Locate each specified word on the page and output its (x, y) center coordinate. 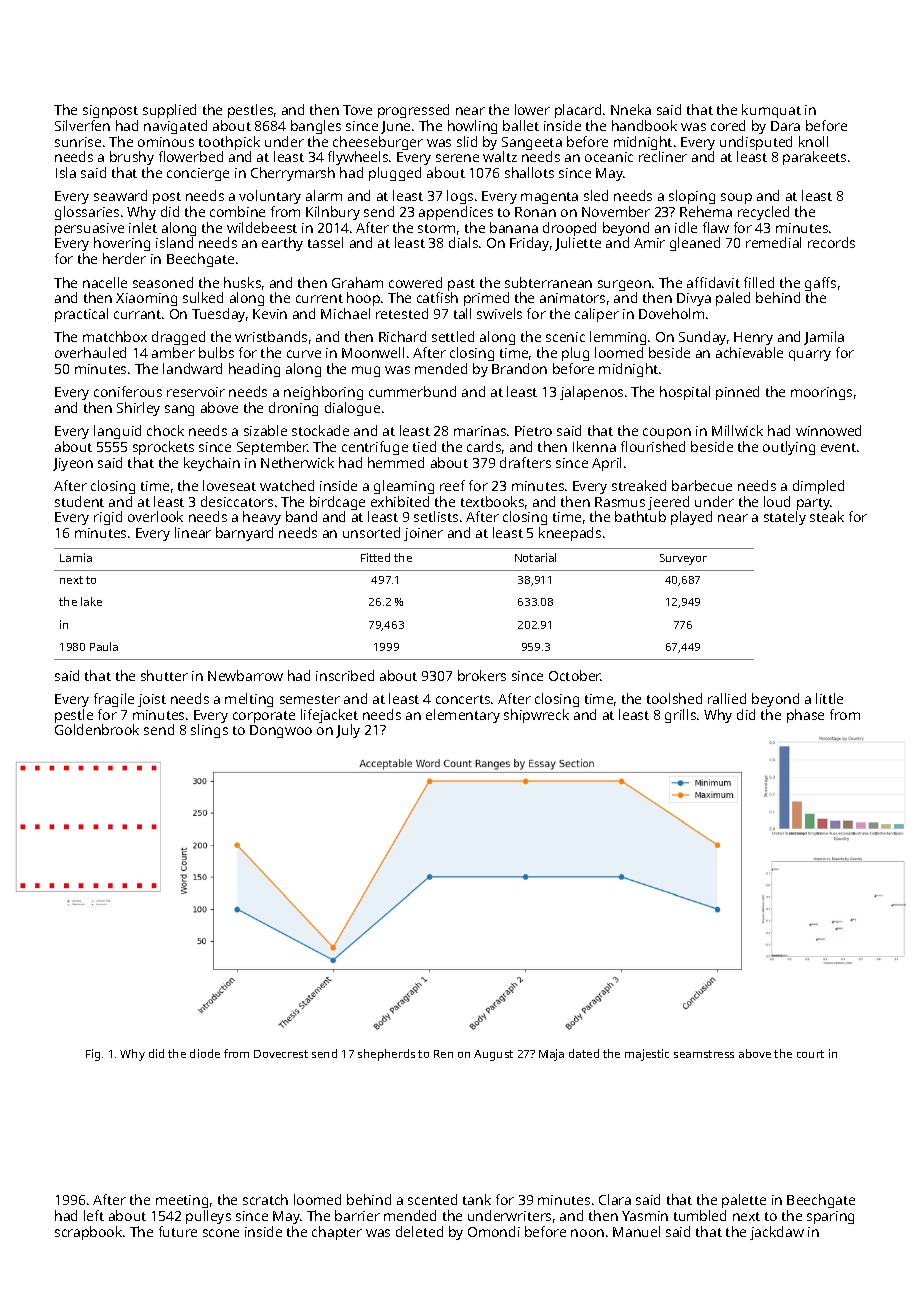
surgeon (624, 285)
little (829, 698)
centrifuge (375, 448)
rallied (727, 698)
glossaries (87, 213)
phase (805, 716)
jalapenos (591, 393)
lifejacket (329, 716)
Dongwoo (281, 731)
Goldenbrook (97, 729)
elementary (463, 716)
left (94, 1215)
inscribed (345, 675)
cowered (415, 282)
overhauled (90, 352)
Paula (104, 646)
